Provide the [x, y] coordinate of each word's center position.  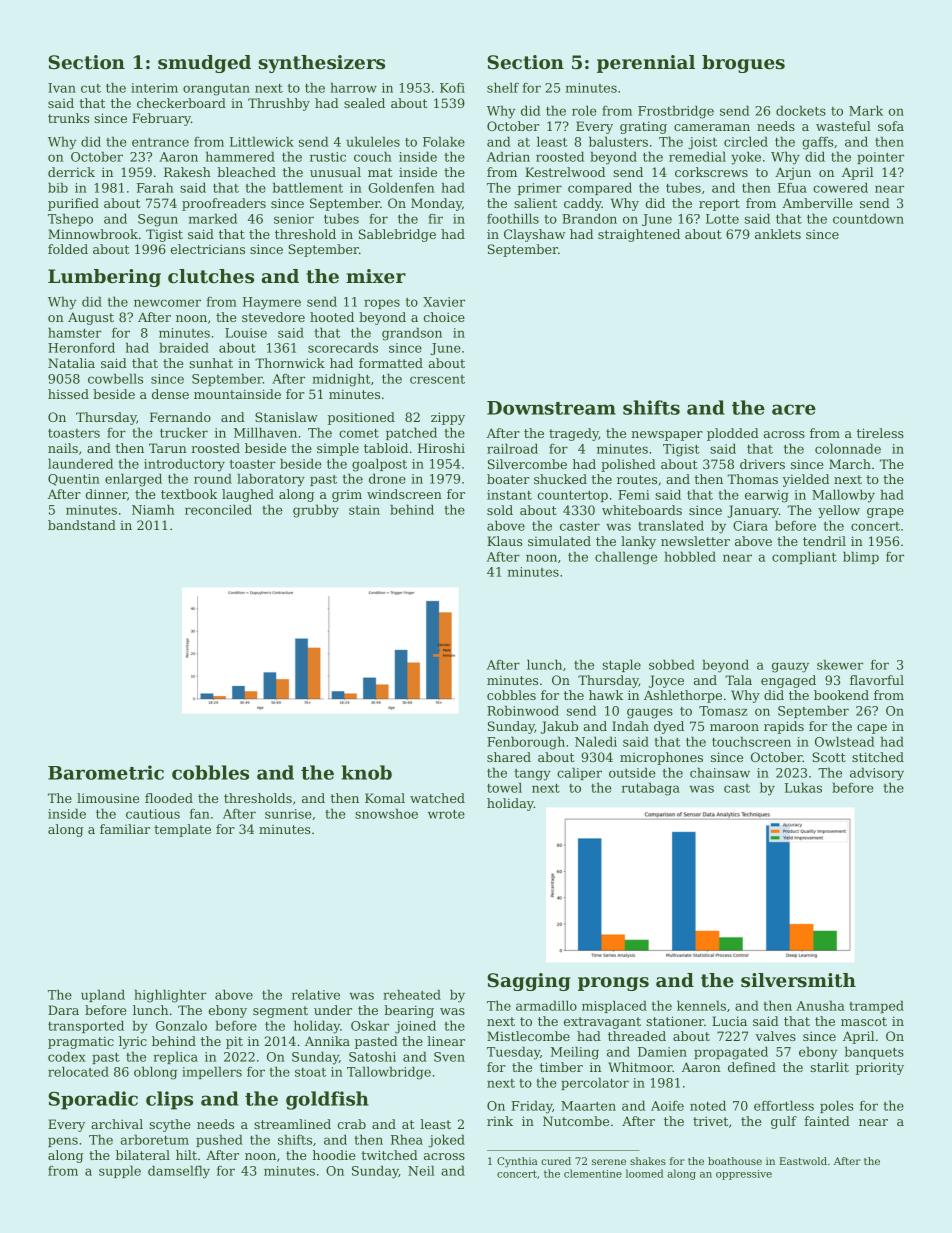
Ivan [62, 88]
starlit [829, 1067]
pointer [880, 158]
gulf [784, 1122]
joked [446, 1141]
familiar [125, 829]
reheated [412, 994]
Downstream [551, 408]
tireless [880, 433]
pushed [219, 1140]
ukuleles [373, 141]
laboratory [271, 480]
